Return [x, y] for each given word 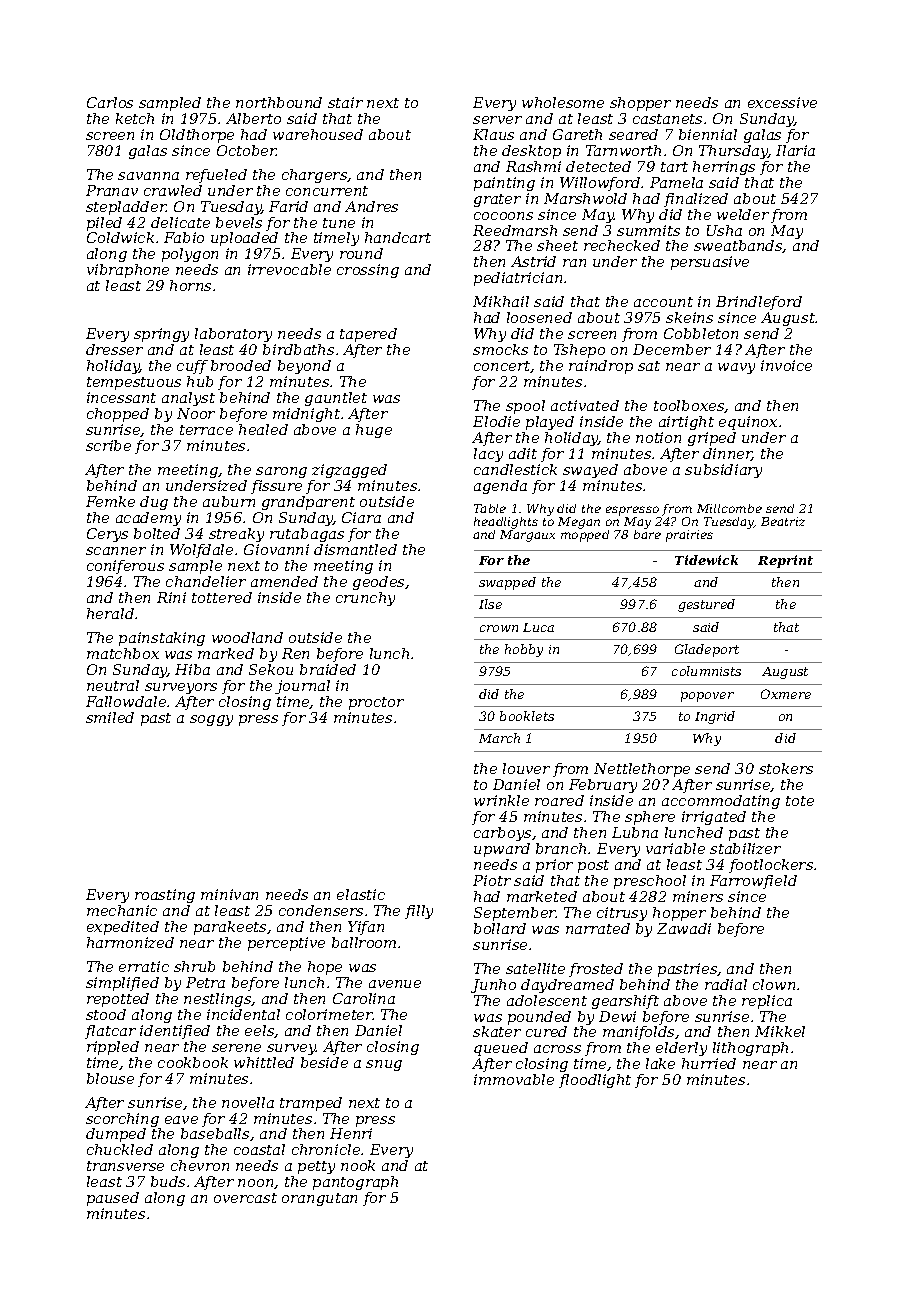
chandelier [206, 581]
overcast [245, 1198]
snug [384, 1065]
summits [648, 230]
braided [328, 669]
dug [154, 503]
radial [726, 984]
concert [502, 367]
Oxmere [786, 694]
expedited [123, 928]
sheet [557, 245]
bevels [239, 222]
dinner [727, 454]
